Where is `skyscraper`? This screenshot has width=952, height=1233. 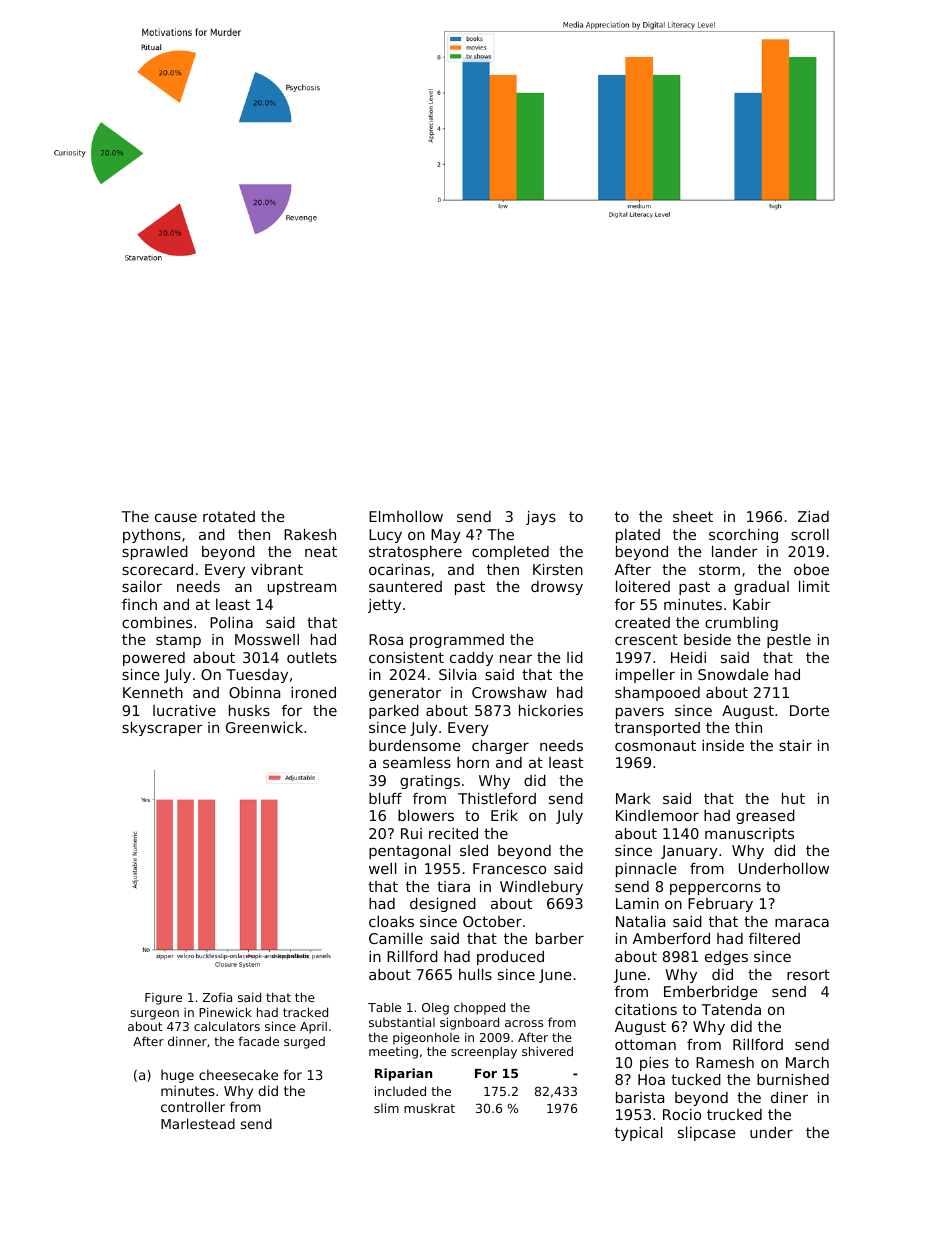
skyscraper is located at coordinates (162, 729).
